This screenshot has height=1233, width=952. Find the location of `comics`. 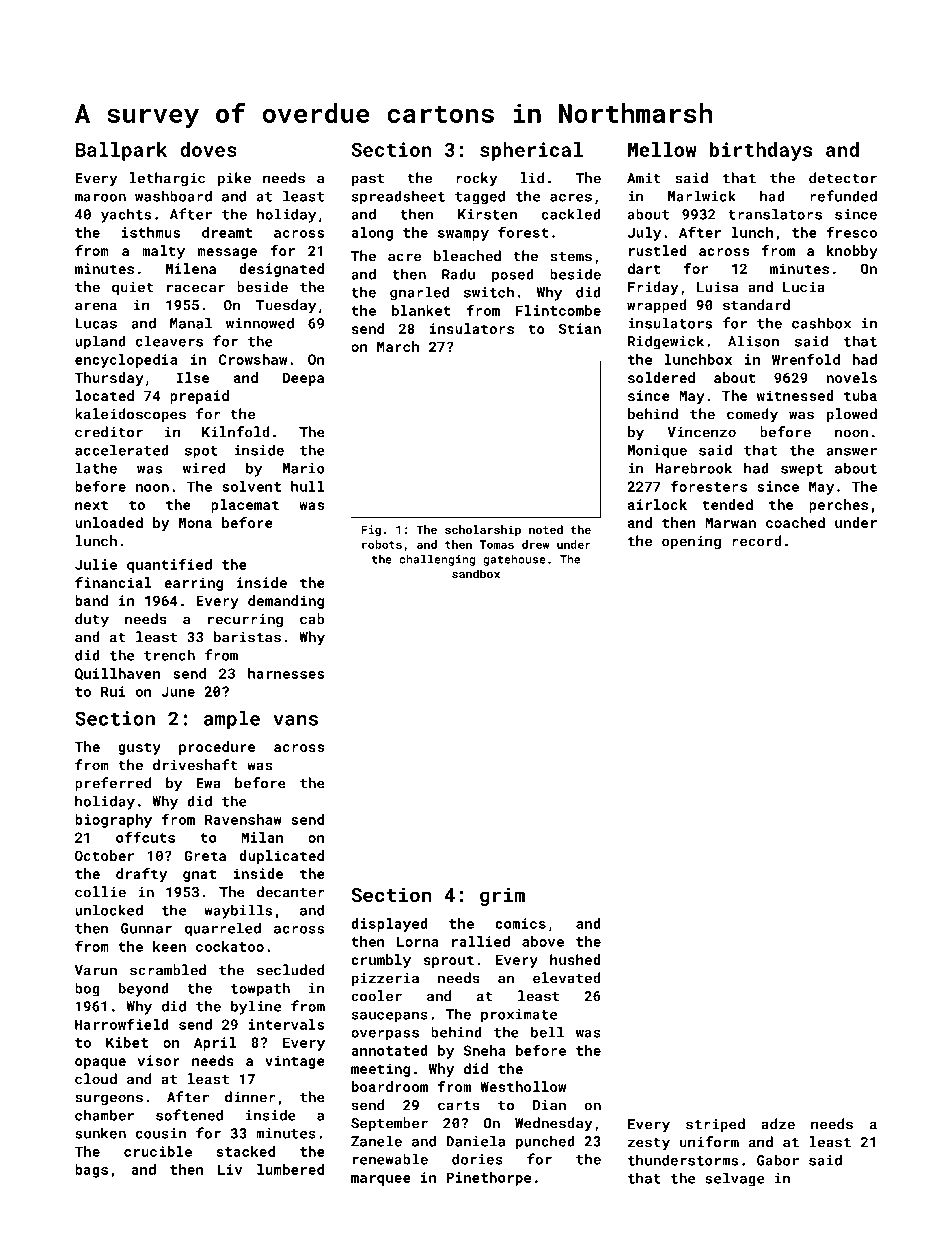

comics is located at coordinates (520, 923).
